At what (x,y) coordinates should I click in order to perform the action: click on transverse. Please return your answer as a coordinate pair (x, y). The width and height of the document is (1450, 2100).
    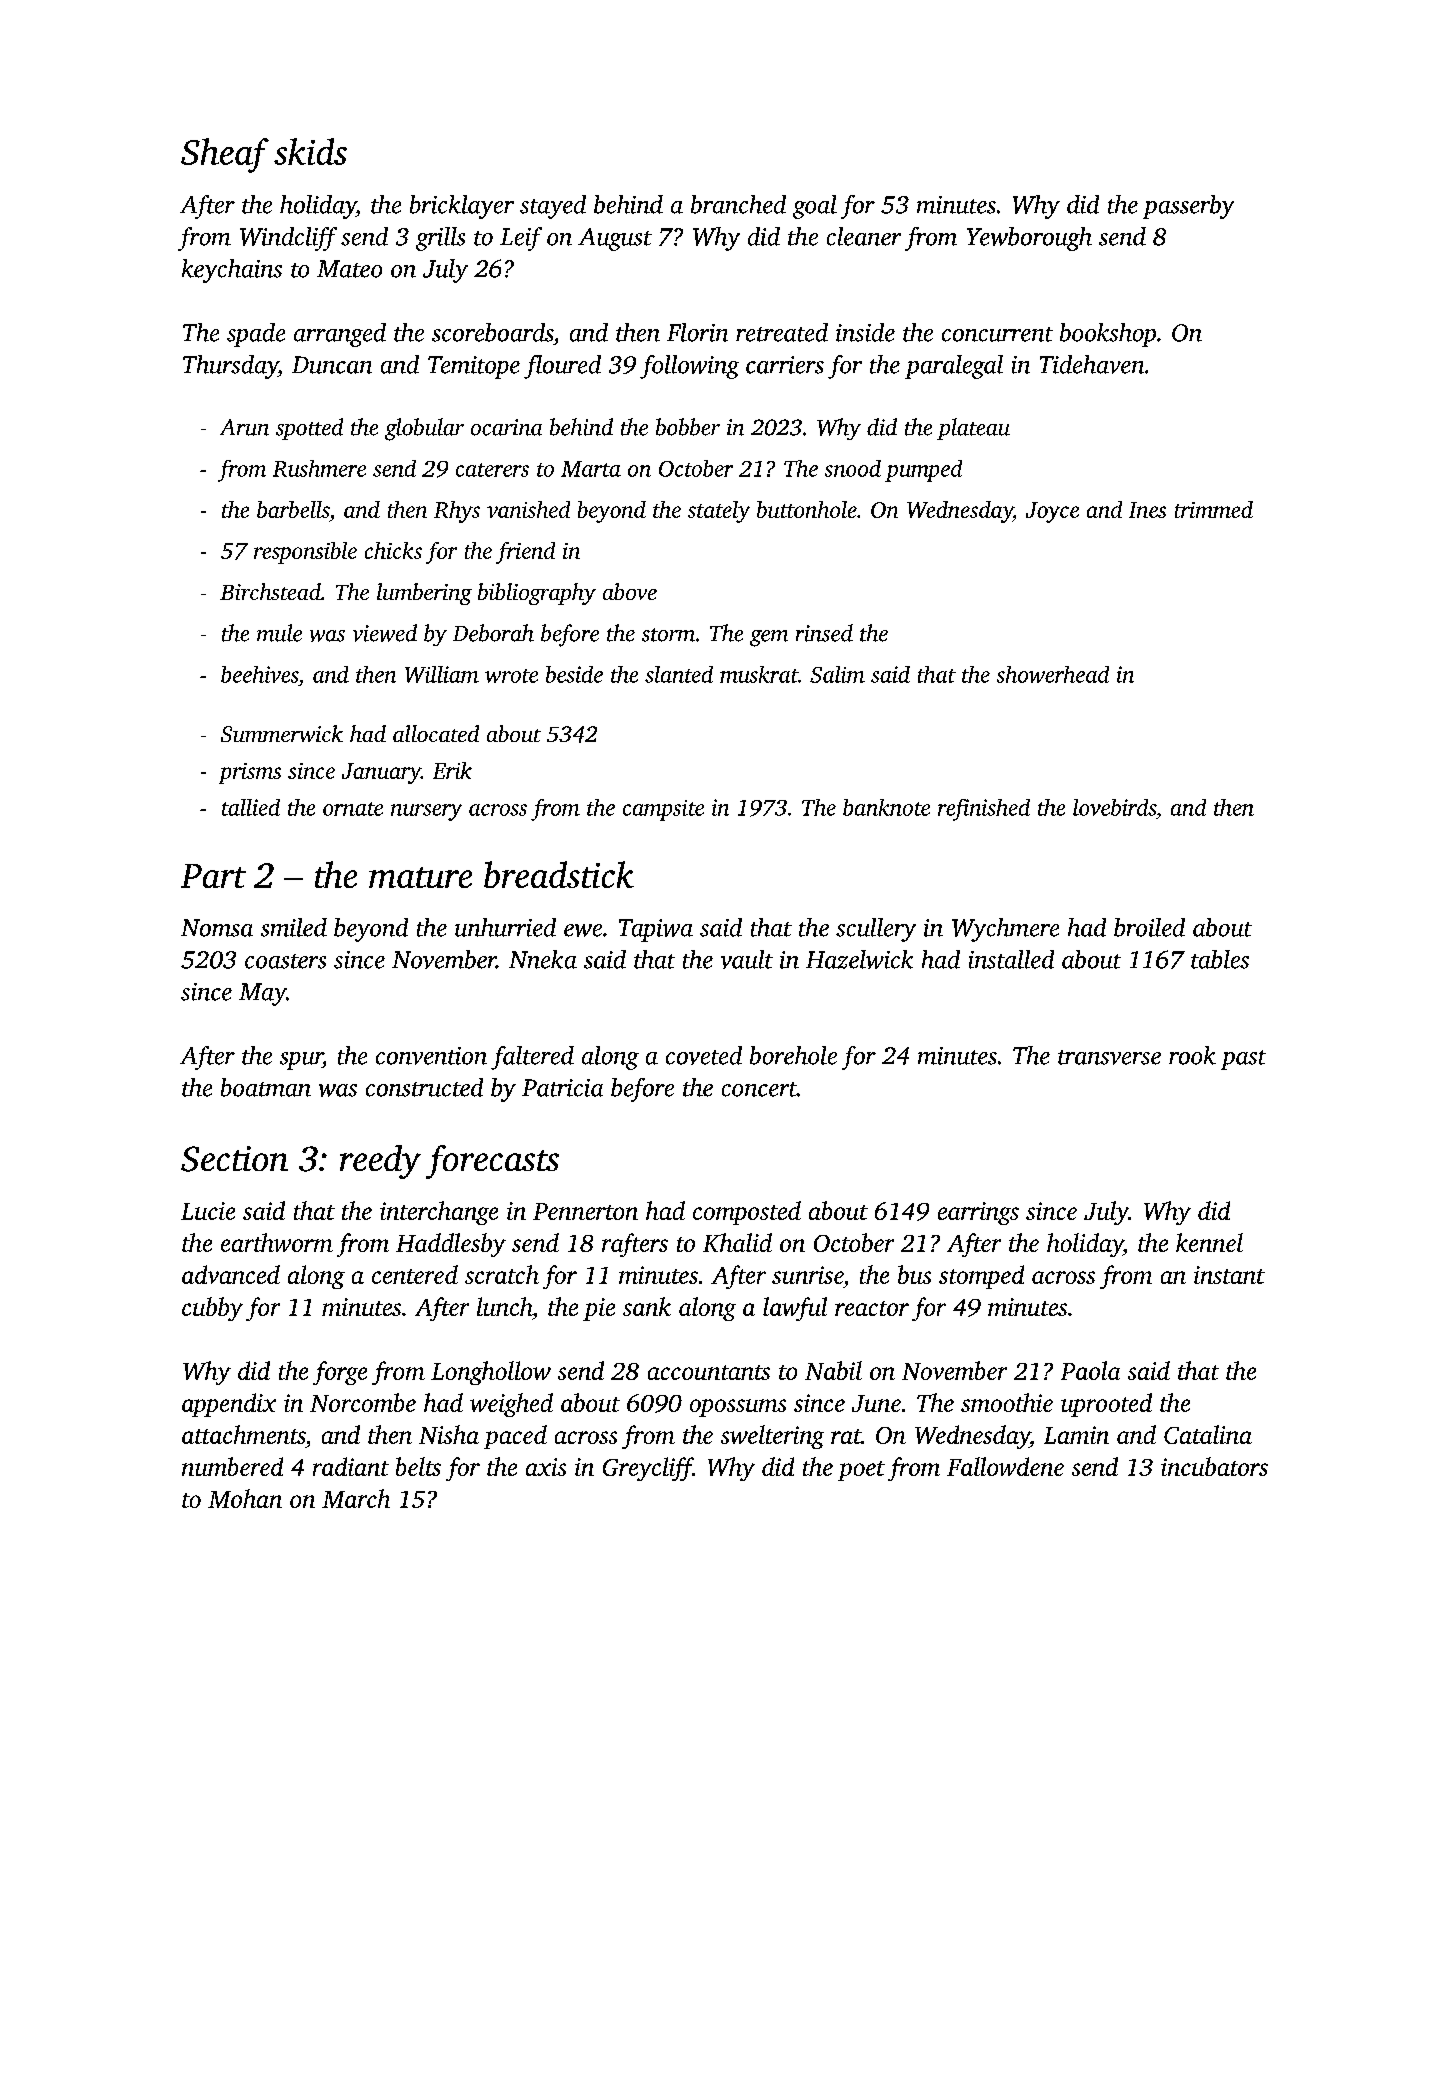
    Looking at the image, I should click on (1109, 1057).
